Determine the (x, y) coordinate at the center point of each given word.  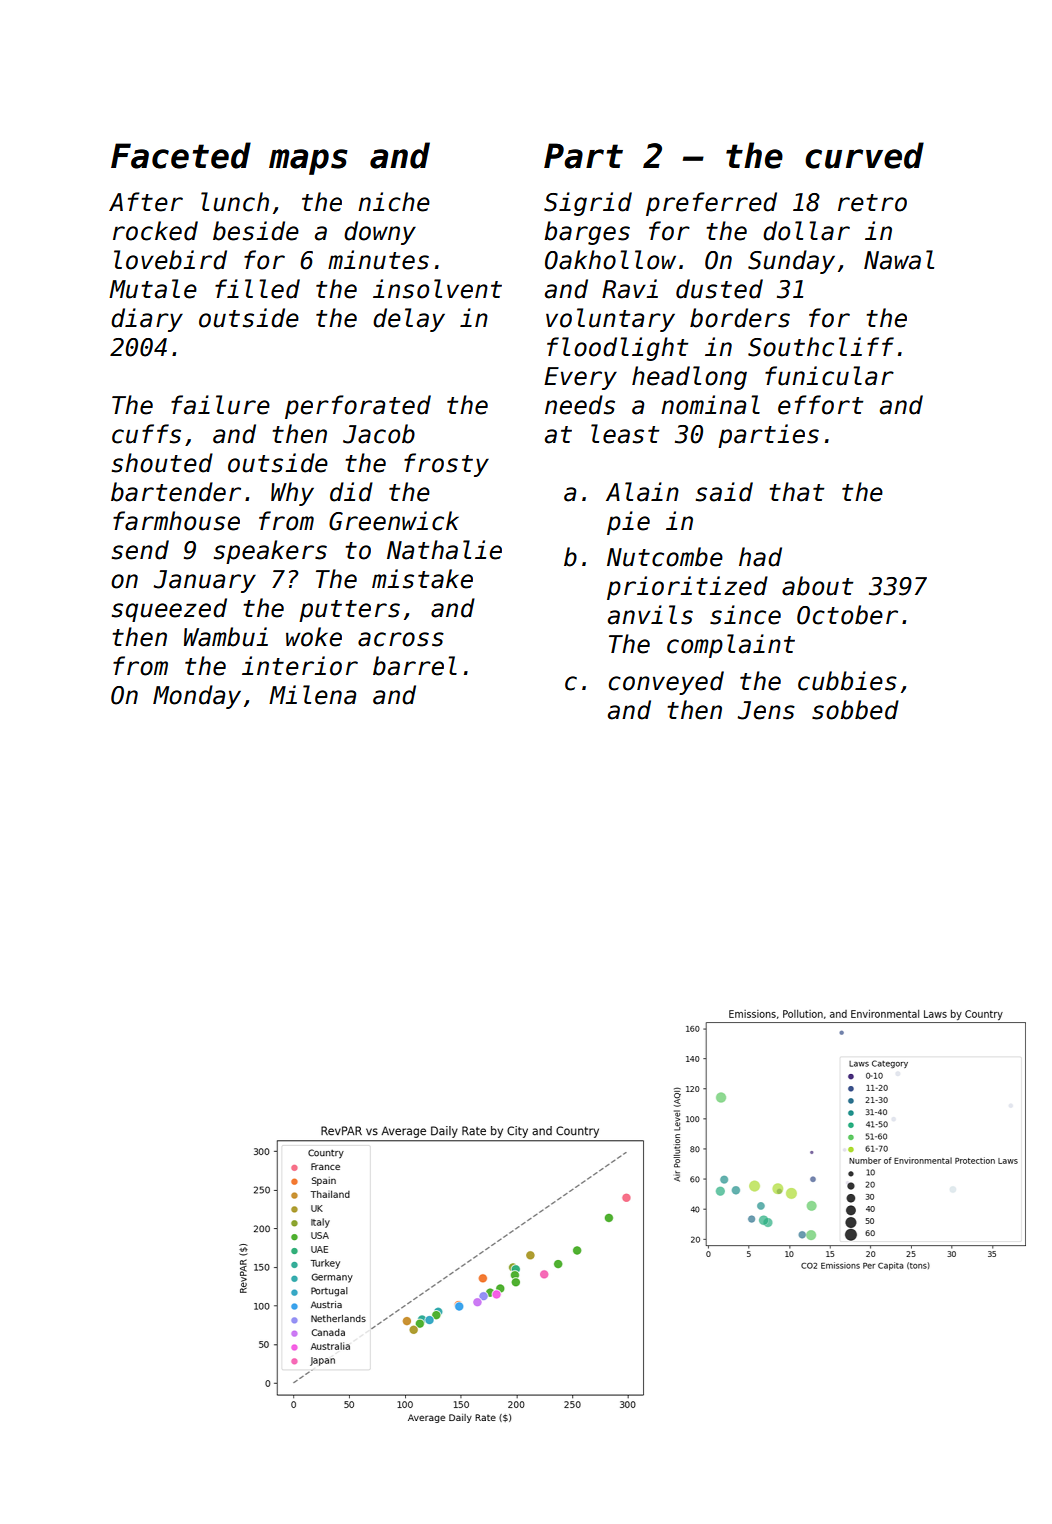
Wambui (226, 637)
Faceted (181, 155)
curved (864, 155)
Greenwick (394, 521)
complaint (731, 646)
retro (872, 203)
